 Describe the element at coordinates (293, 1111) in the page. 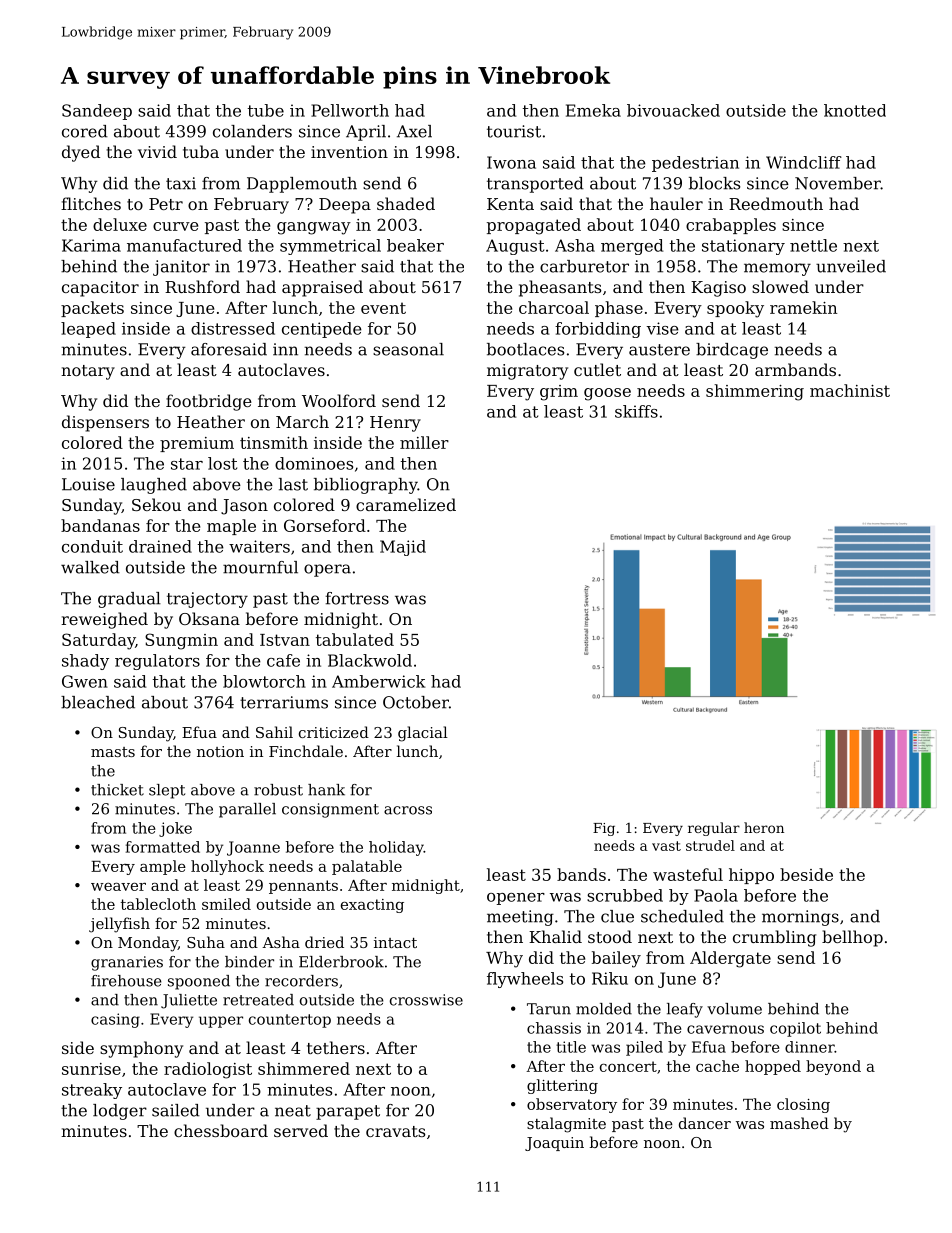

I see `neat` at that location.
